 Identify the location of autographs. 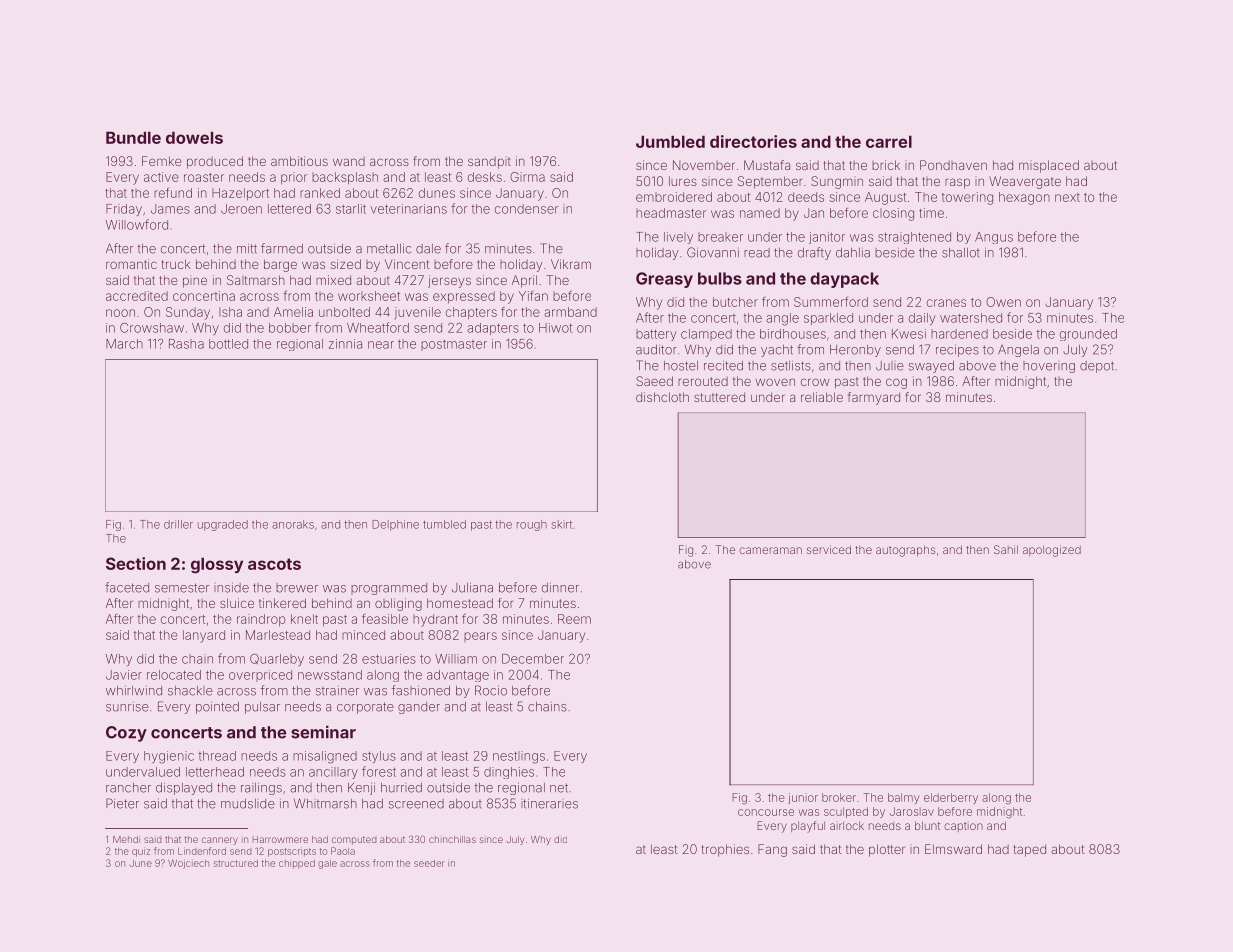
(905, 551).
